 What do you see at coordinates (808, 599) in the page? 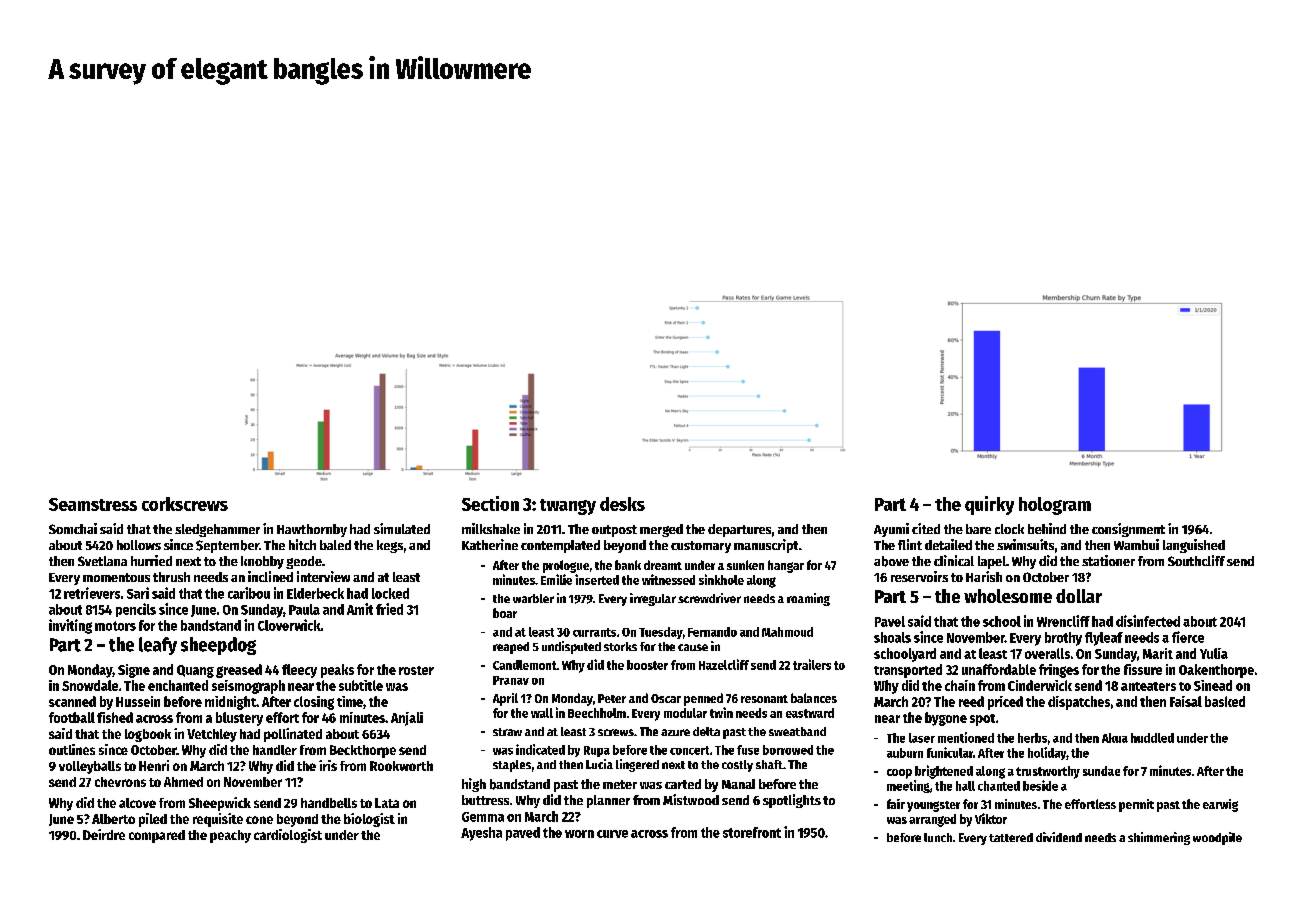
I see `roaming` at bounding box center [808, 599].
